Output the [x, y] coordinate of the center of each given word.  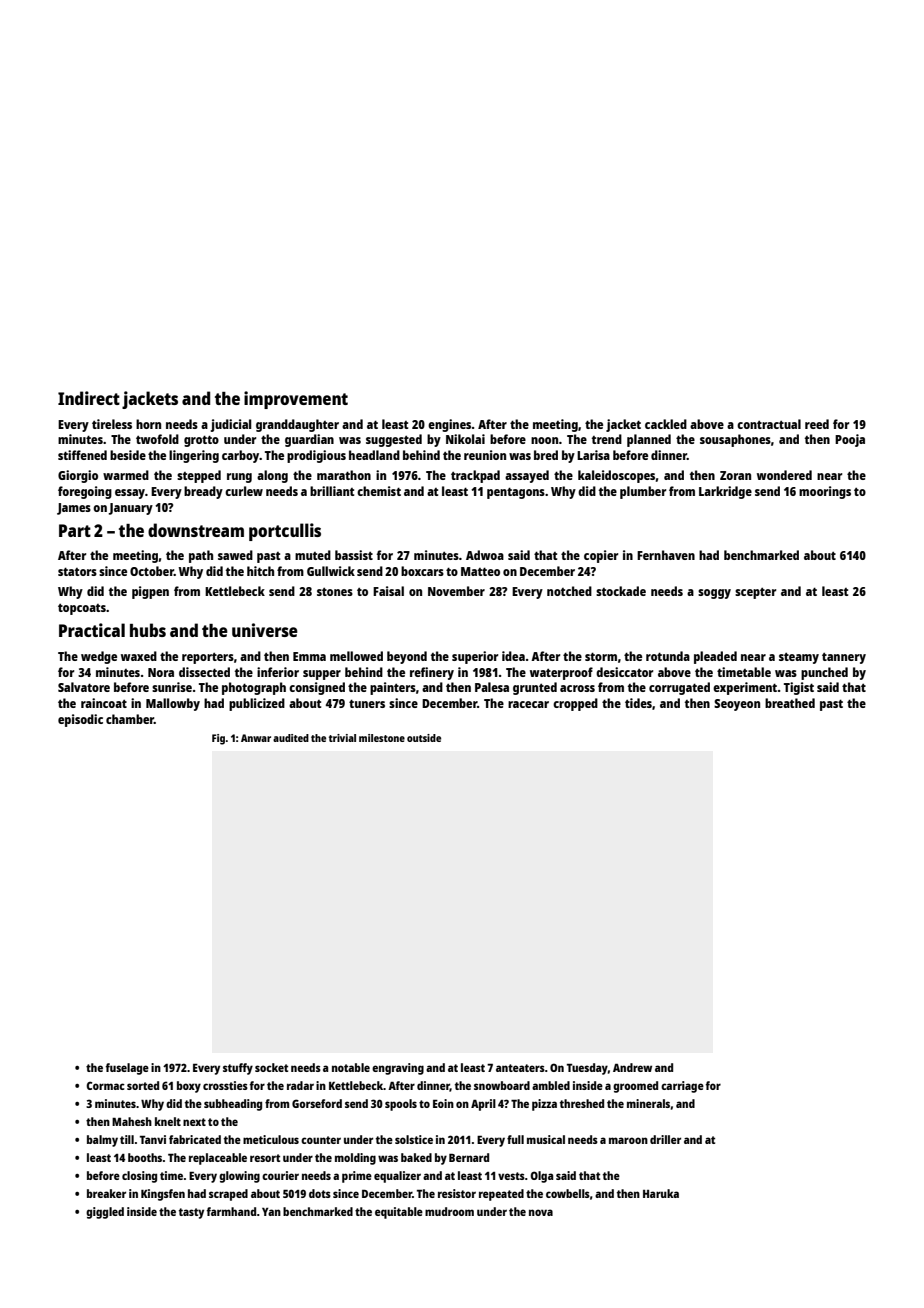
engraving [398, 1069]
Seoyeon [737, 705]
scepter [755, 593]
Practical [92, 630]
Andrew [632, 1067]
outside [424, 738]
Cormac [105, 1085]
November [456, 591]
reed [817, 424]
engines [450, 425]
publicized [257, 704]
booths [145, 1157]
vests [511, 1176]
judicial [231, 425]
